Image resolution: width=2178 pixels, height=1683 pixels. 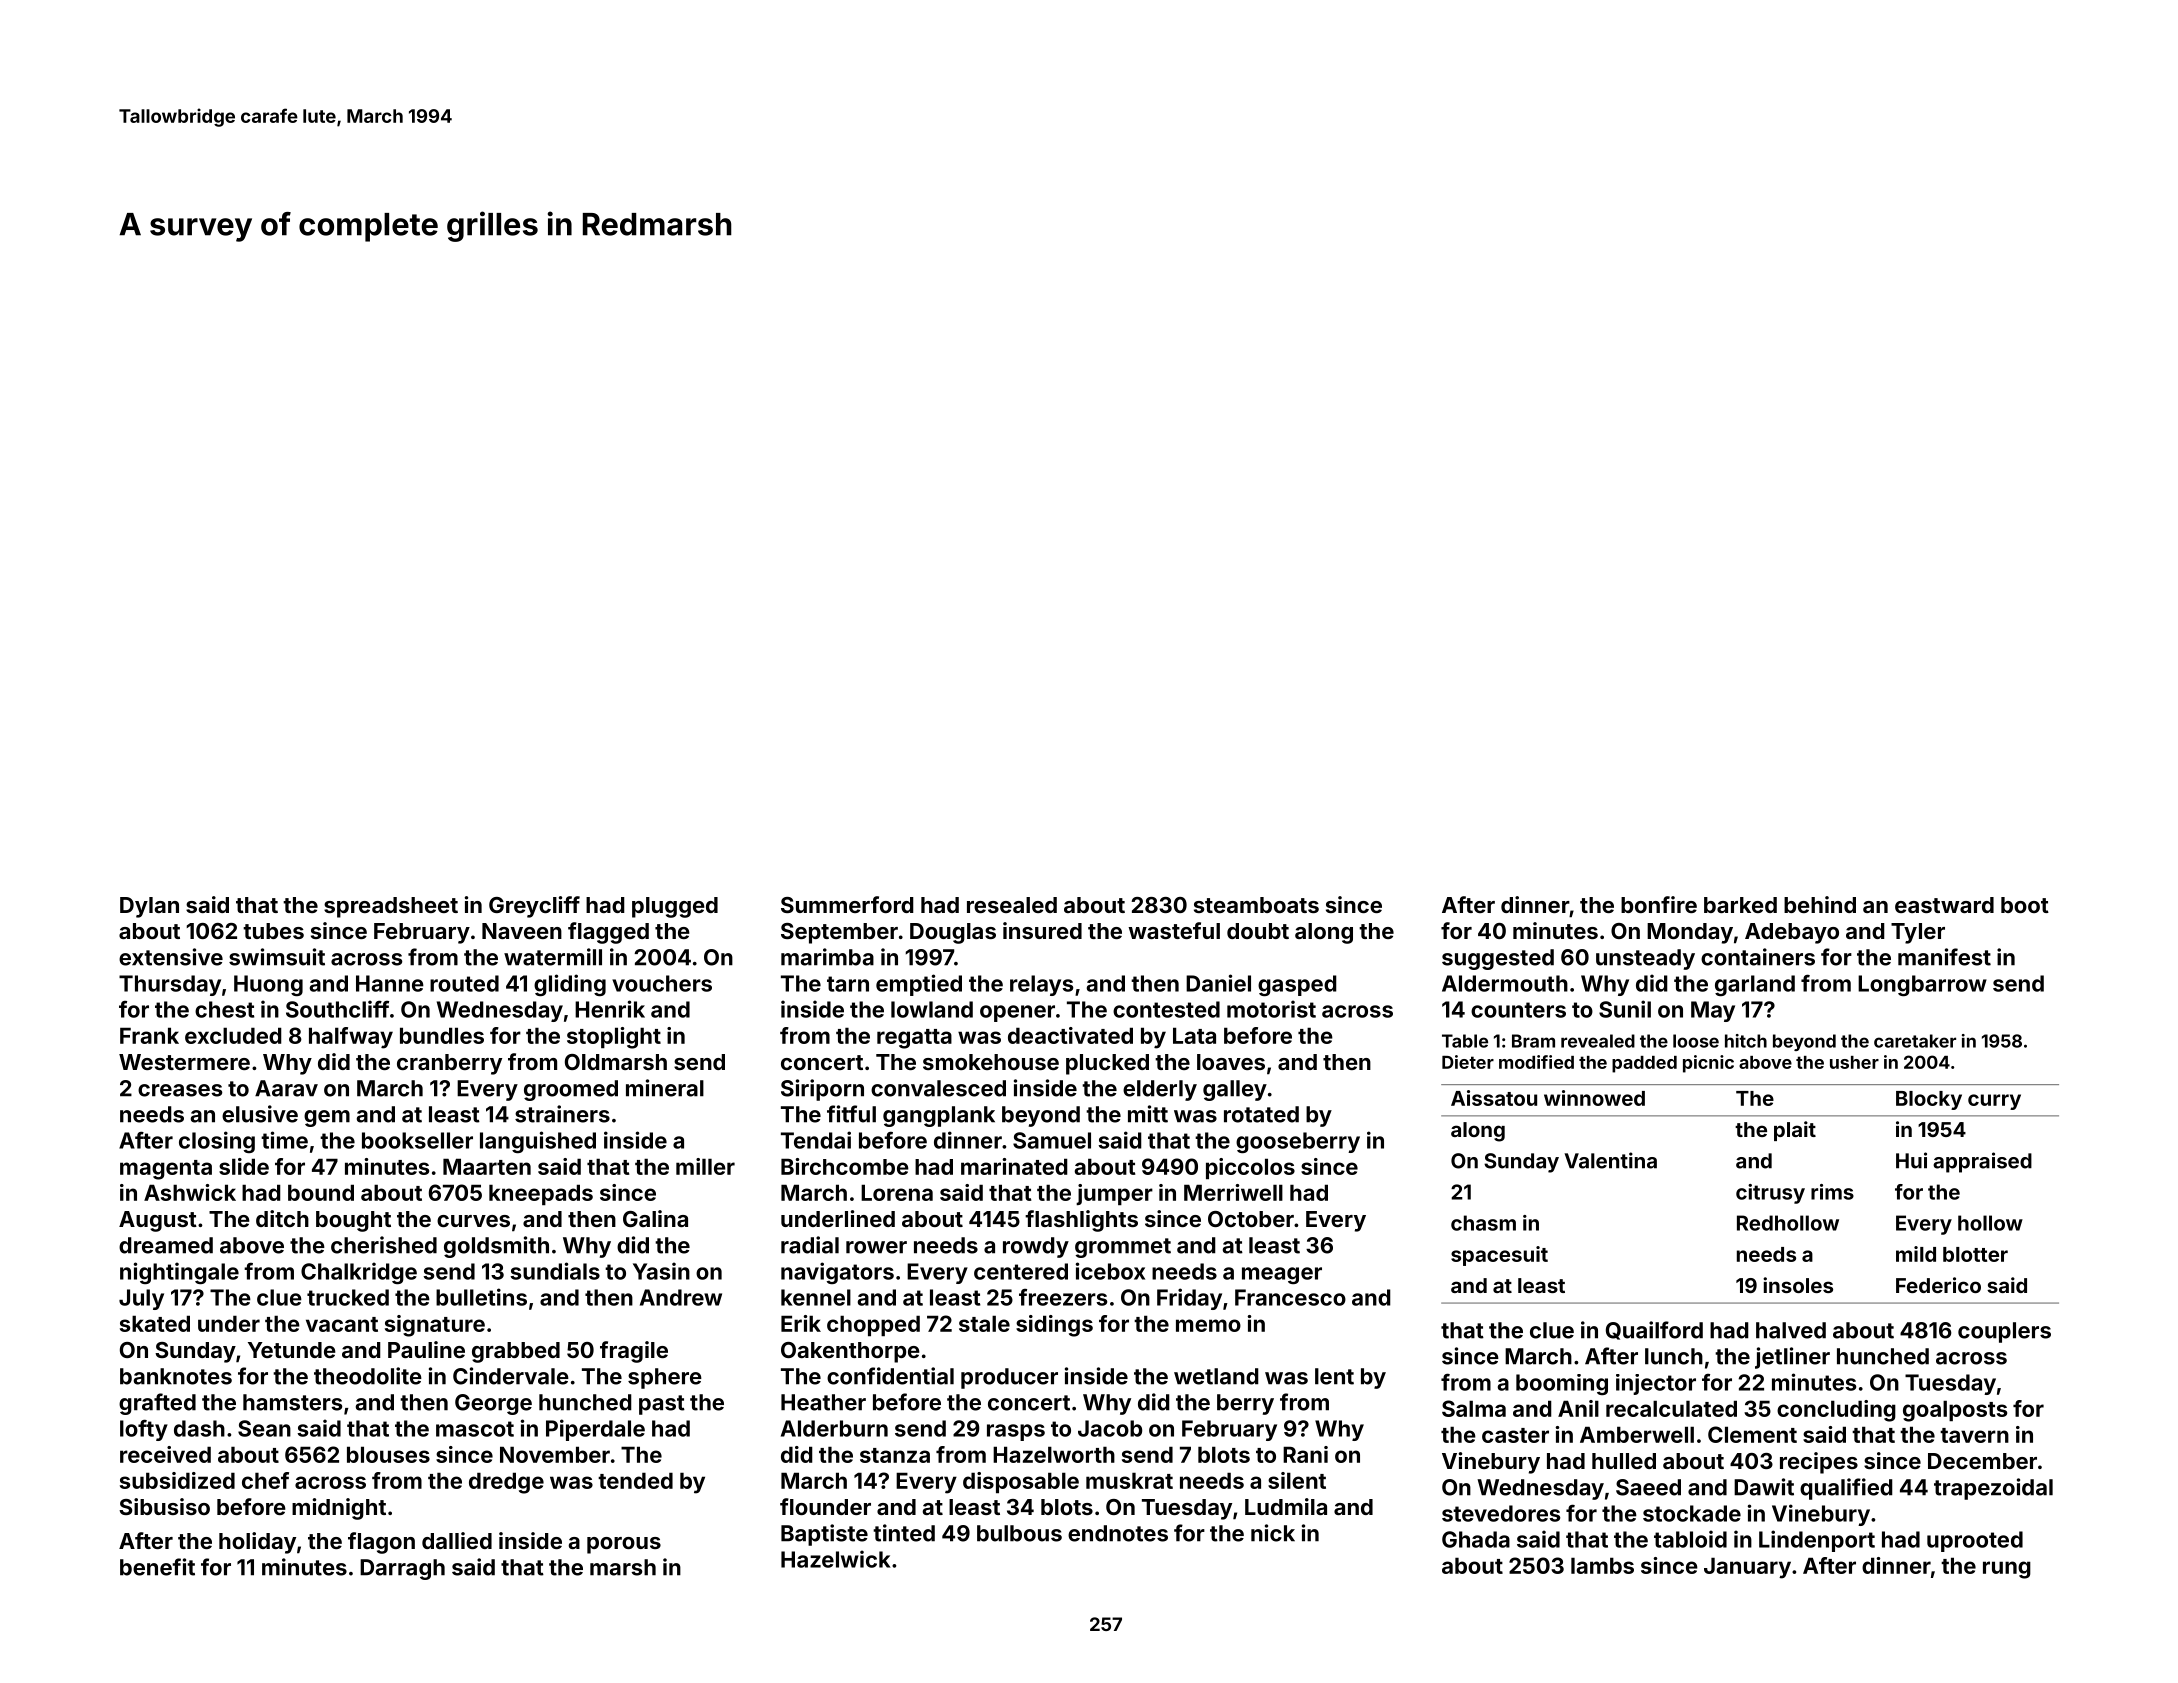 What do you see at coordinates (1846, 1489) in the image?
I see `qualified` at bounding box center [1846, 1489].
